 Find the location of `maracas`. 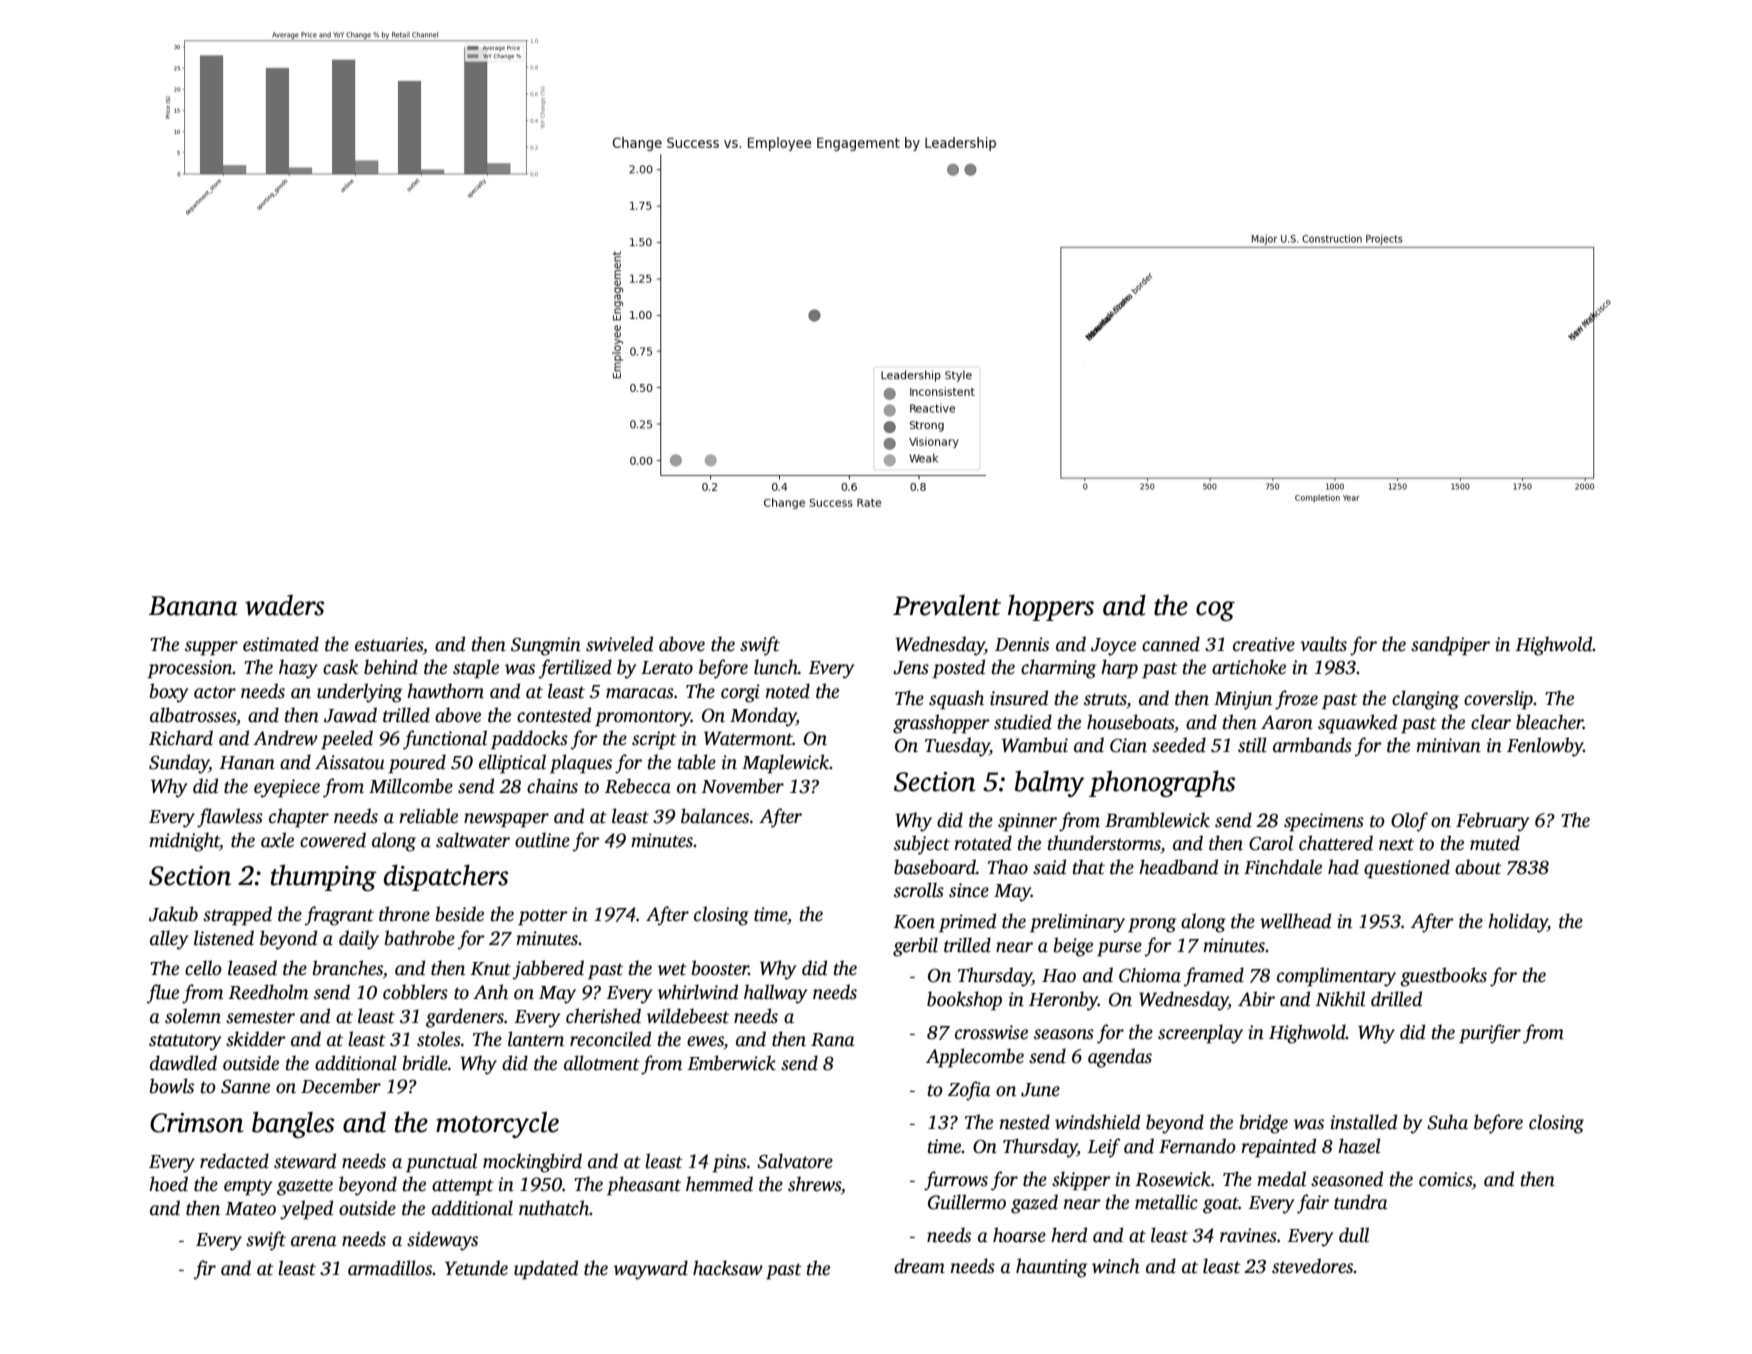

maracas is located at coordinates (640, 693).
